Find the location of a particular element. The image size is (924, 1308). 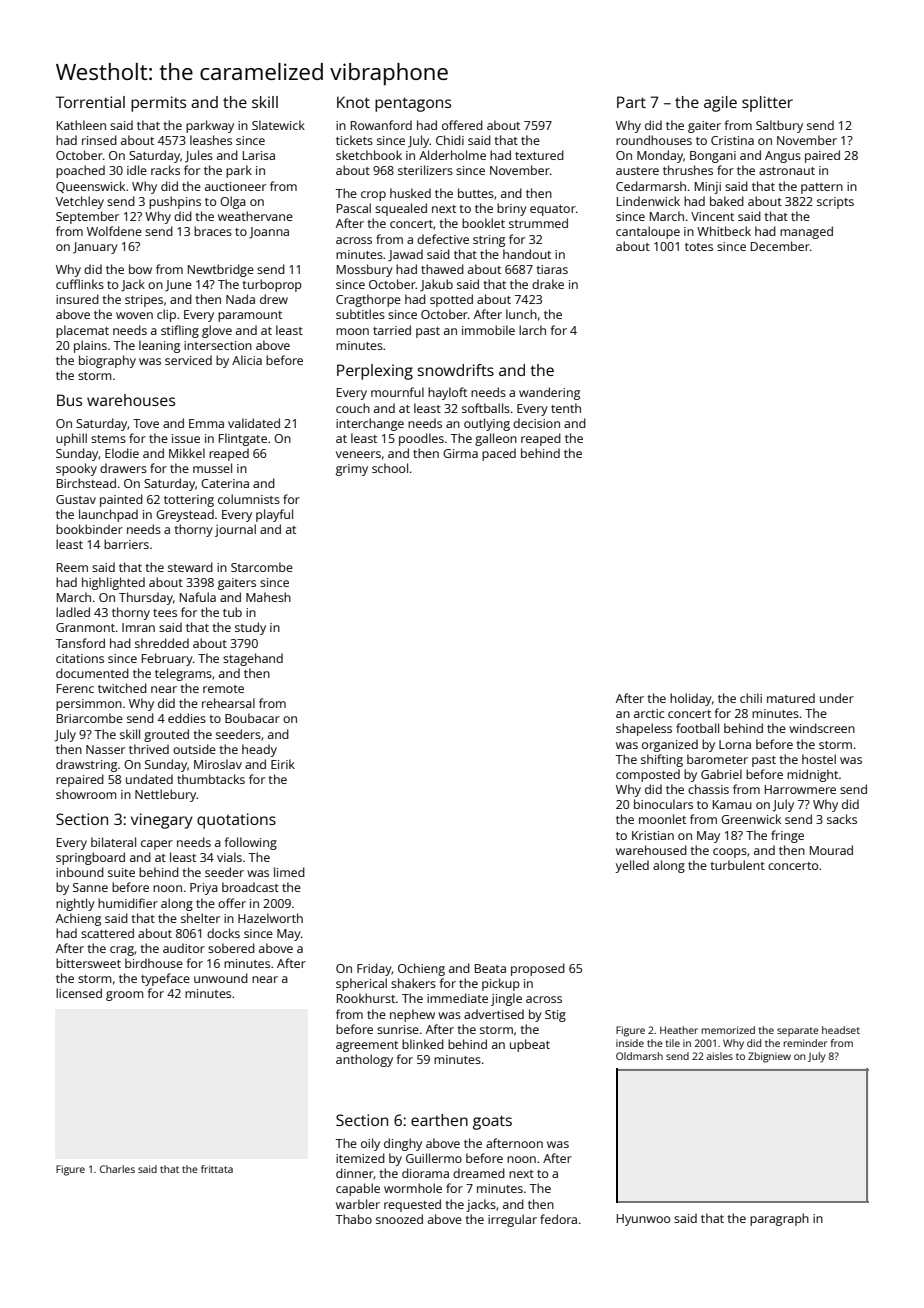

coops is located at coordinates (730, 853).
